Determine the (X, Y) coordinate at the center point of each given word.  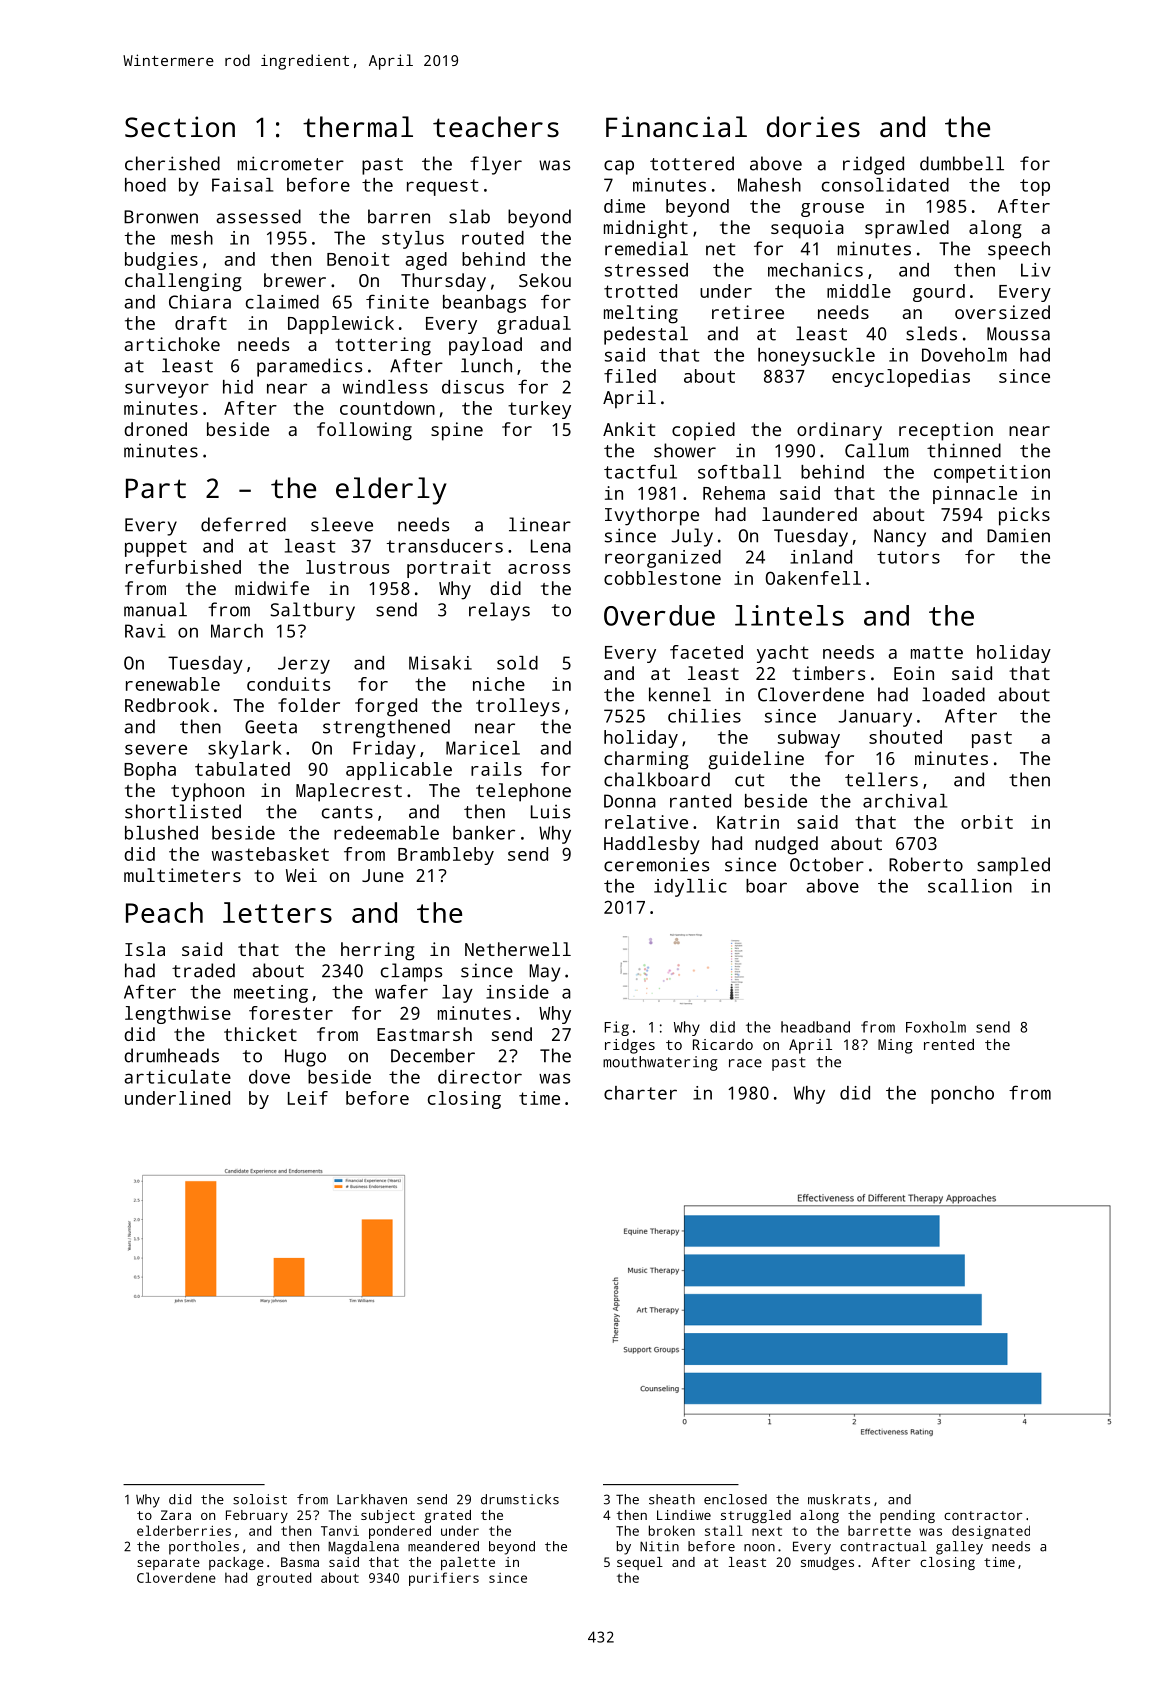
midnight (646, 229)
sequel (640, 1563)
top (1035, 187)
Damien (1018, 535)
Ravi (145, 631)
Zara (176, 1515)
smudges (827, 1563)
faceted (706, 652)
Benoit (358, 259)
